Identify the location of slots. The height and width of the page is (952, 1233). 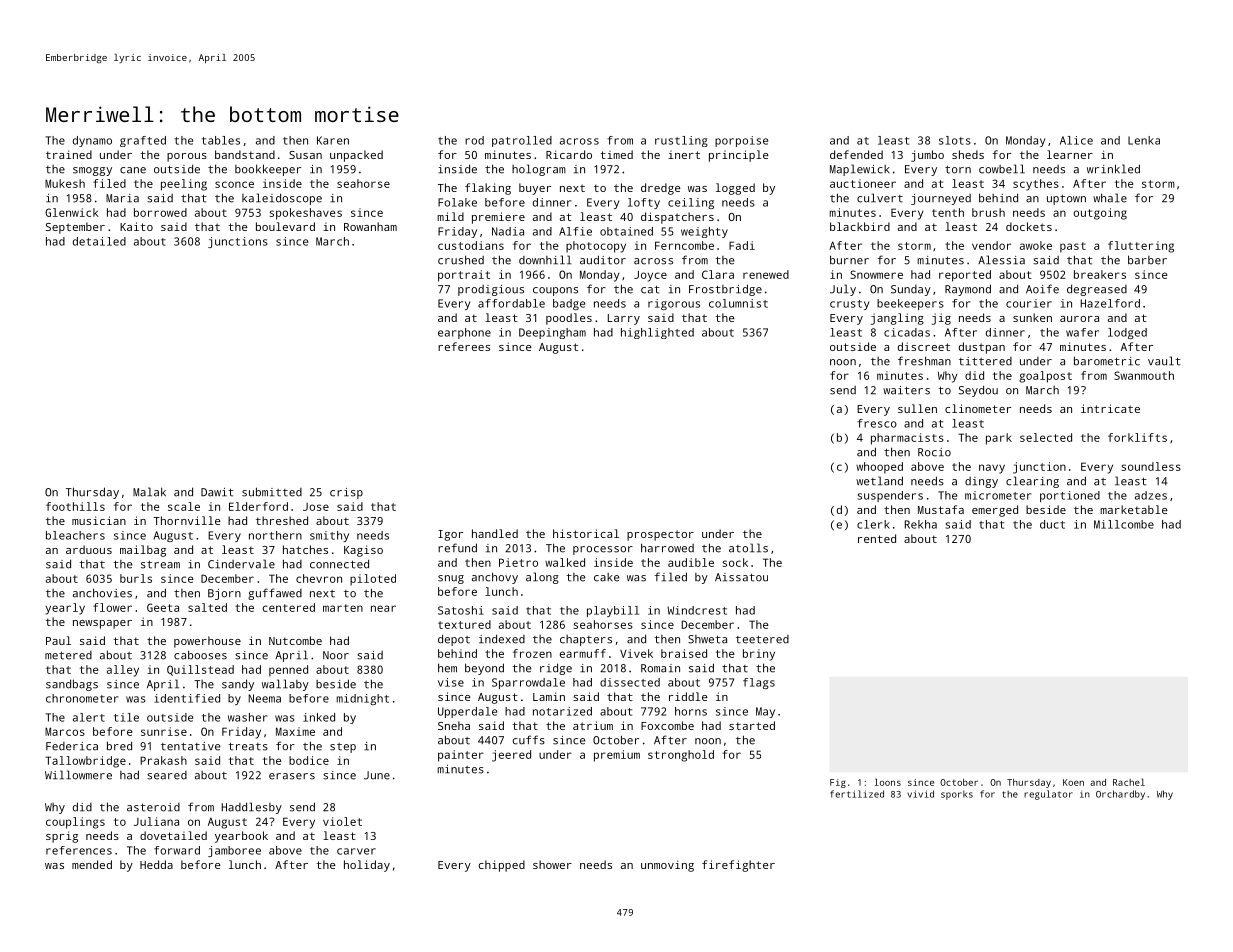
(955, 140).
